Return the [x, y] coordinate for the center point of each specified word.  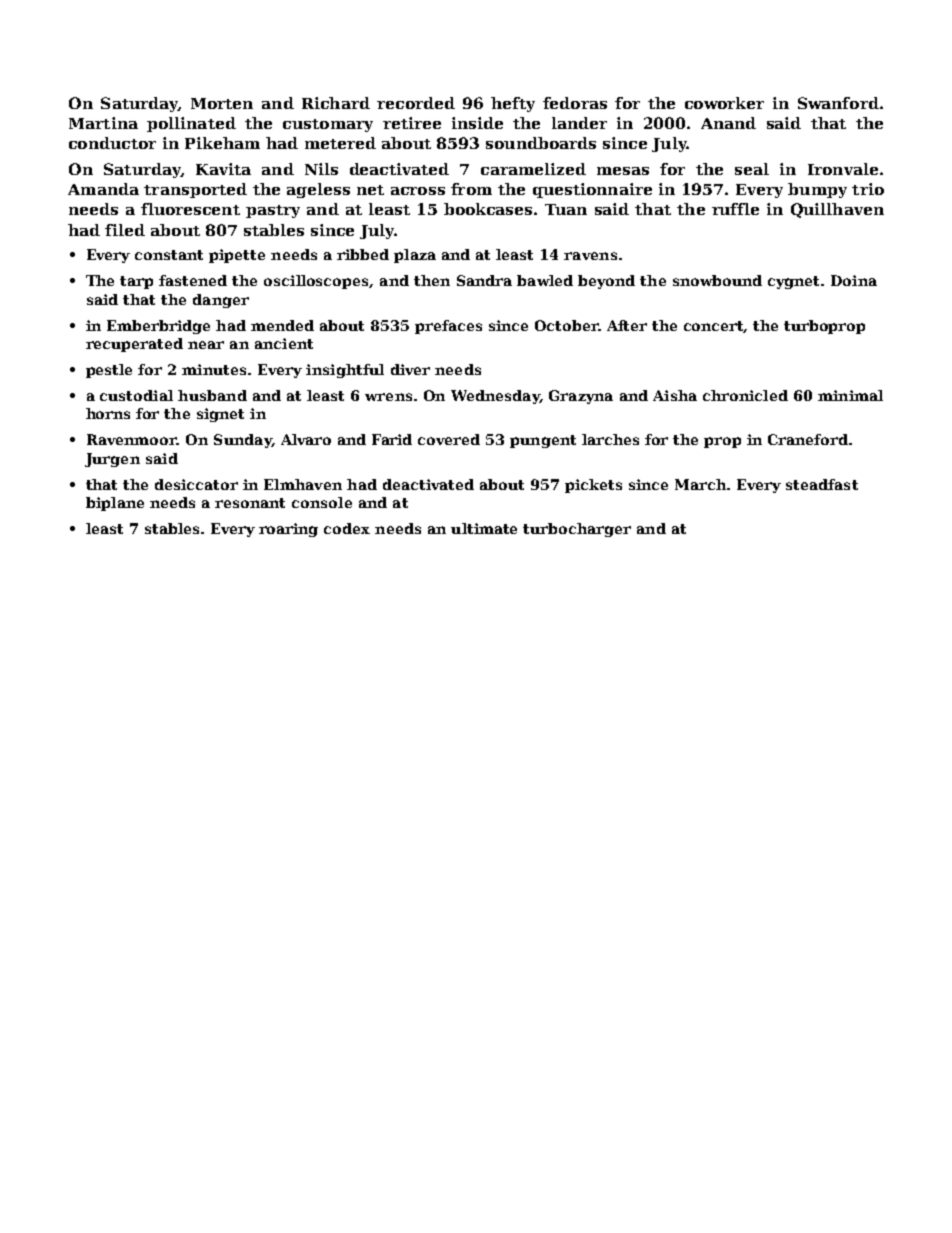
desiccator [196, 484]
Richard [336, 103]
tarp [136, 282]
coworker [724, 103]
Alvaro [306, 439]
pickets [593, 486]
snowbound [717, 280]
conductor [112, 143]
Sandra [484, 280]
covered [449, 439]
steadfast [822, 484]
